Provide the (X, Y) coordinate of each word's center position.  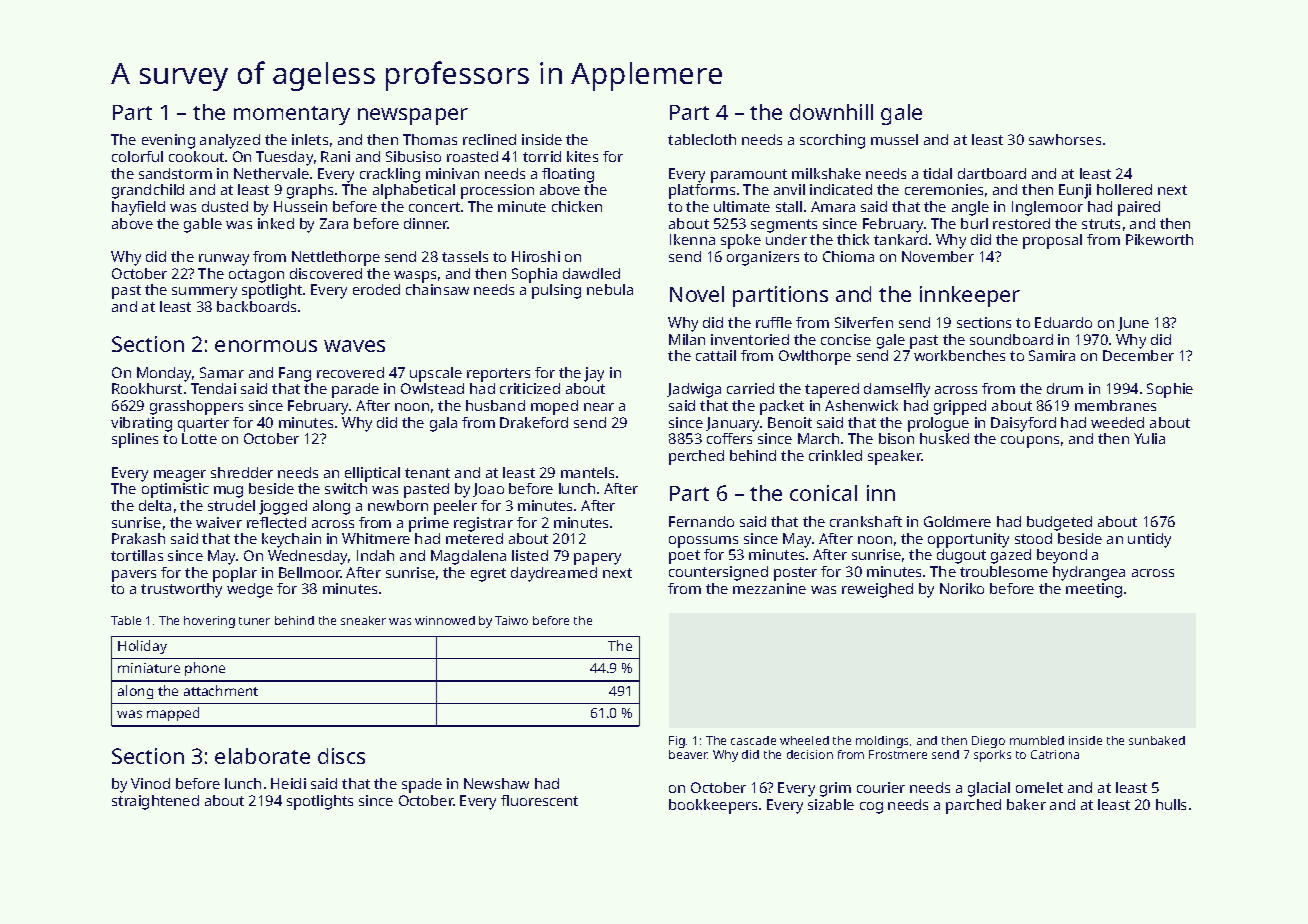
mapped (173, 714)
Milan (687, 339)
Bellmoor (310, 572)
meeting (1094, 590)
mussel (894, 139)
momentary (292, 115)
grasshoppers (196, 407)
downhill (831, 112)
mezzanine (769, 588)
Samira (1052, 355)
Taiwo (511, 620)
